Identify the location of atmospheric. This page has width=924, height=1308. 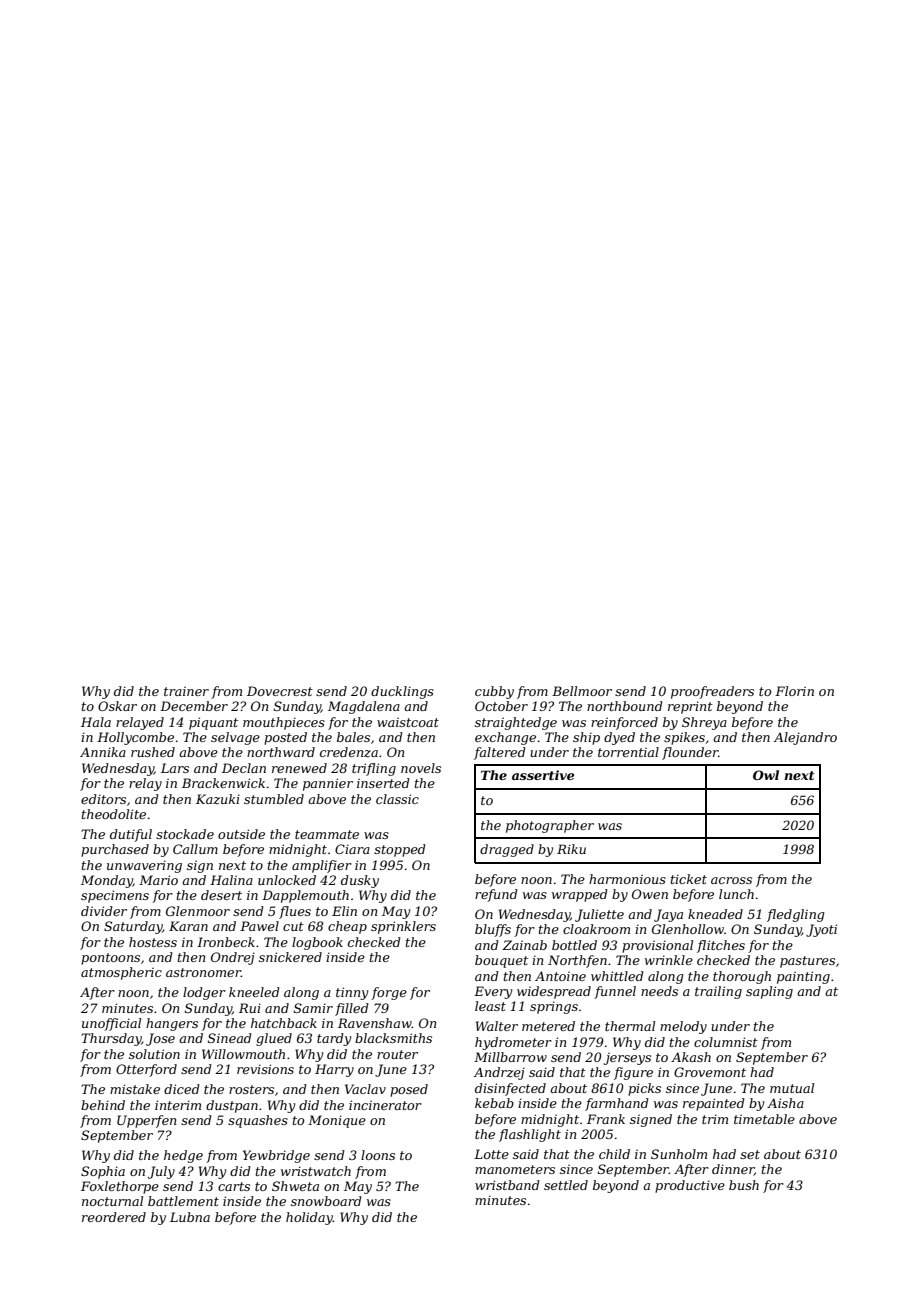
(121, 973).
